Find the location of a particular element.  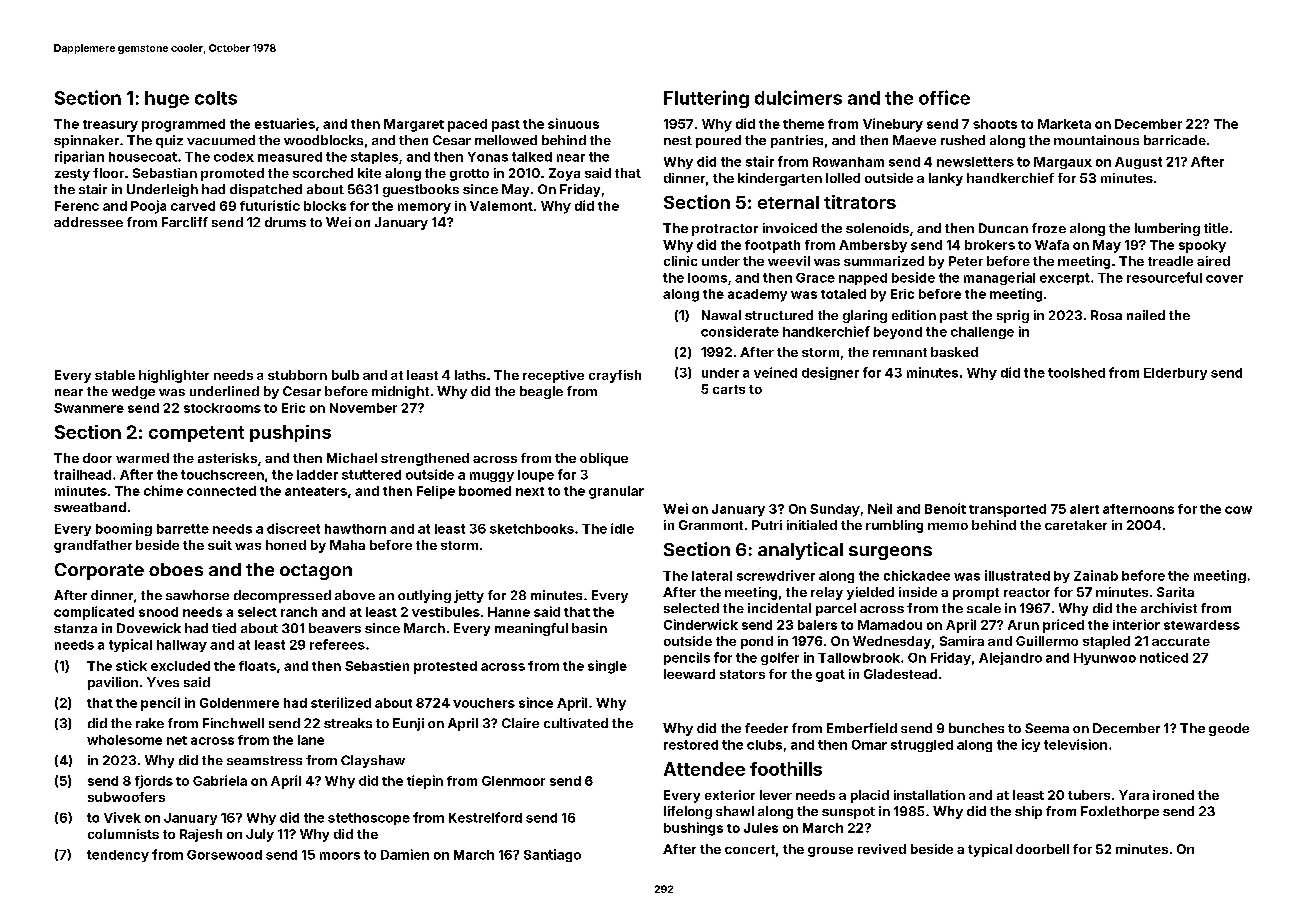

dulcimers is located at coordinates (798, 97).
